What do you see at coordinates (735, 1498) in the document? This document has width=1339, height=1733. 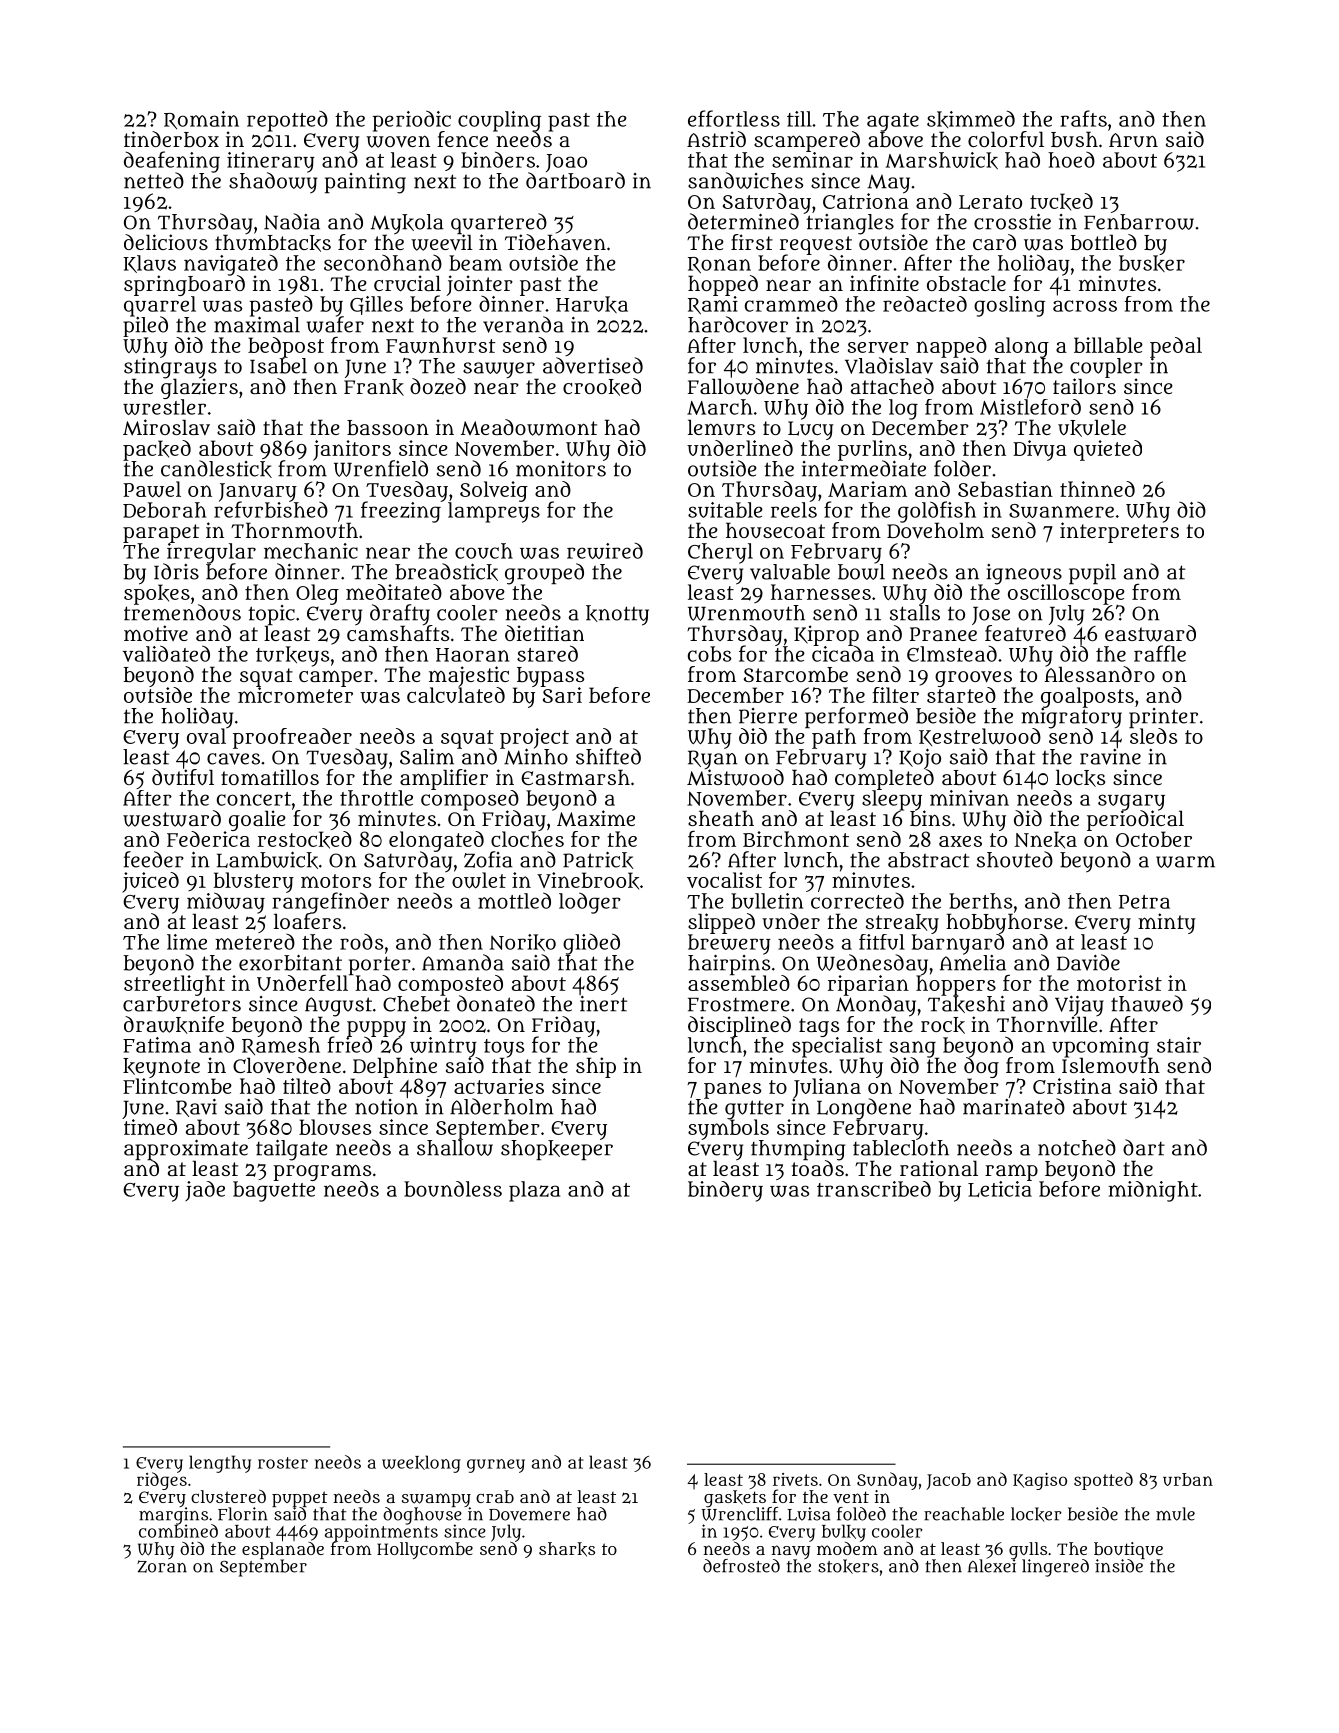 I see `gaskets` at bounding box center [735, 1498].
